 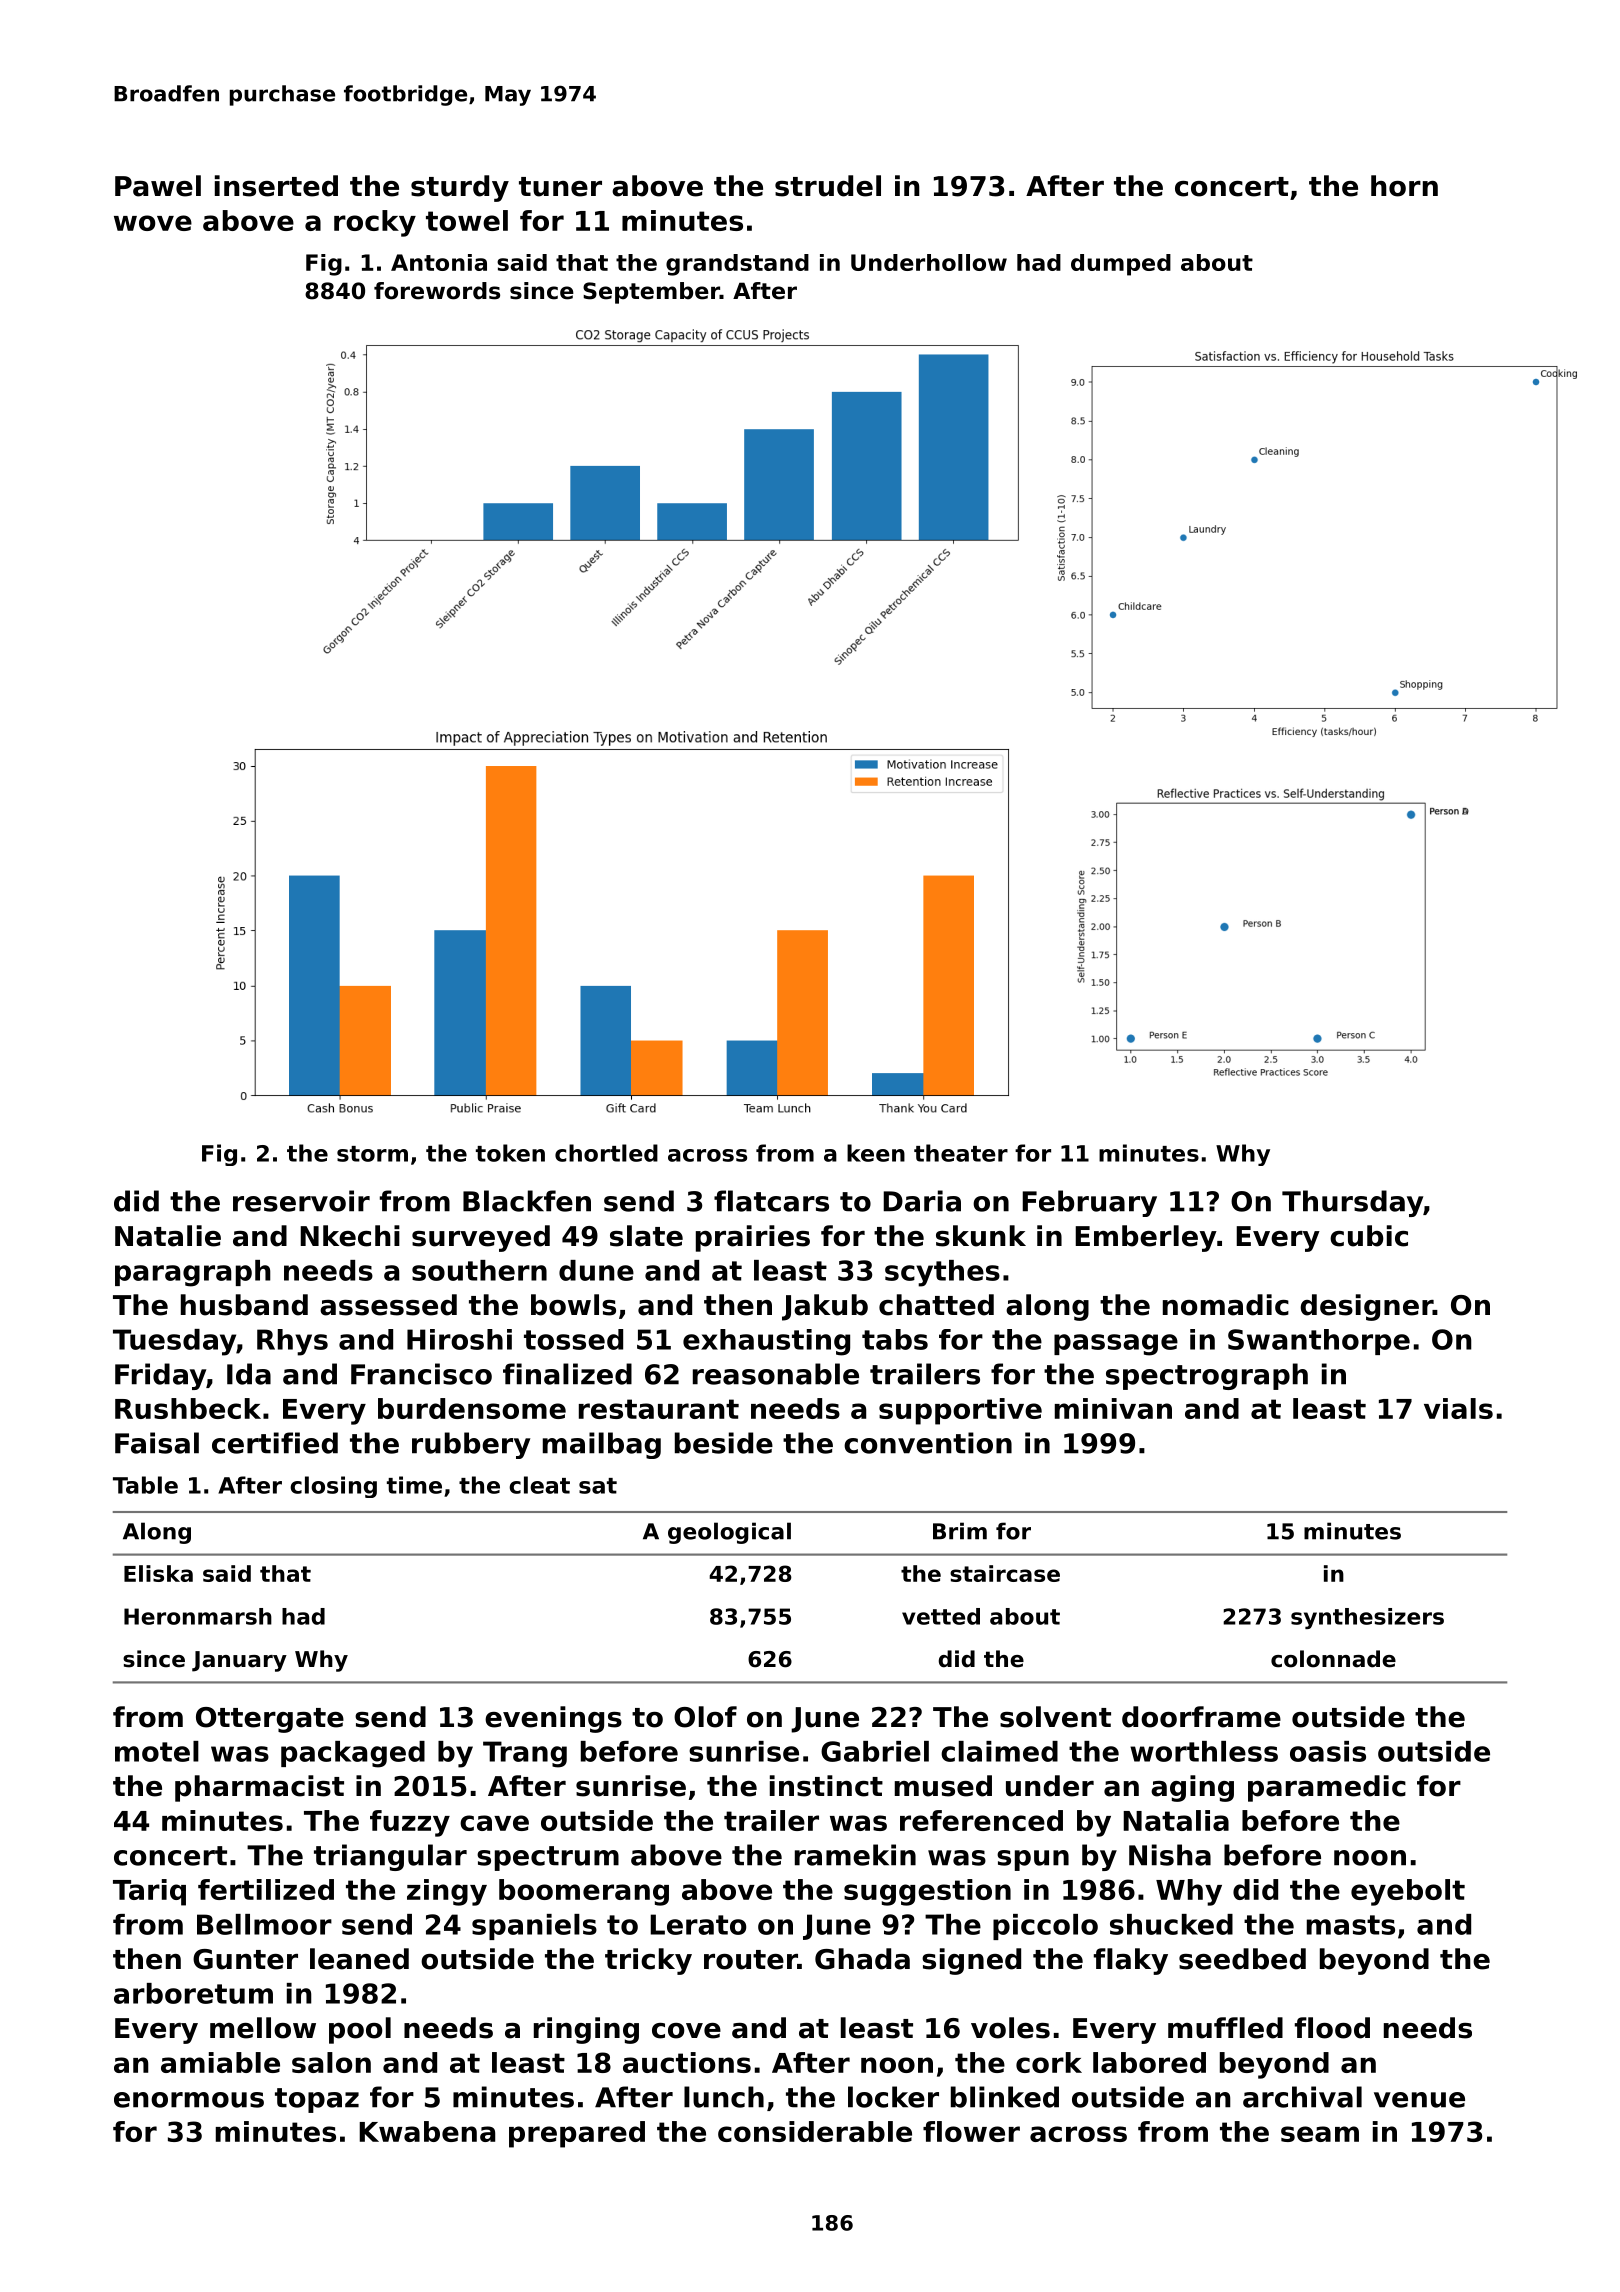 What do you see at coordinates (1121, 265) in the screenshot?
I see `dumped` at bounding box center [1121, 265].
